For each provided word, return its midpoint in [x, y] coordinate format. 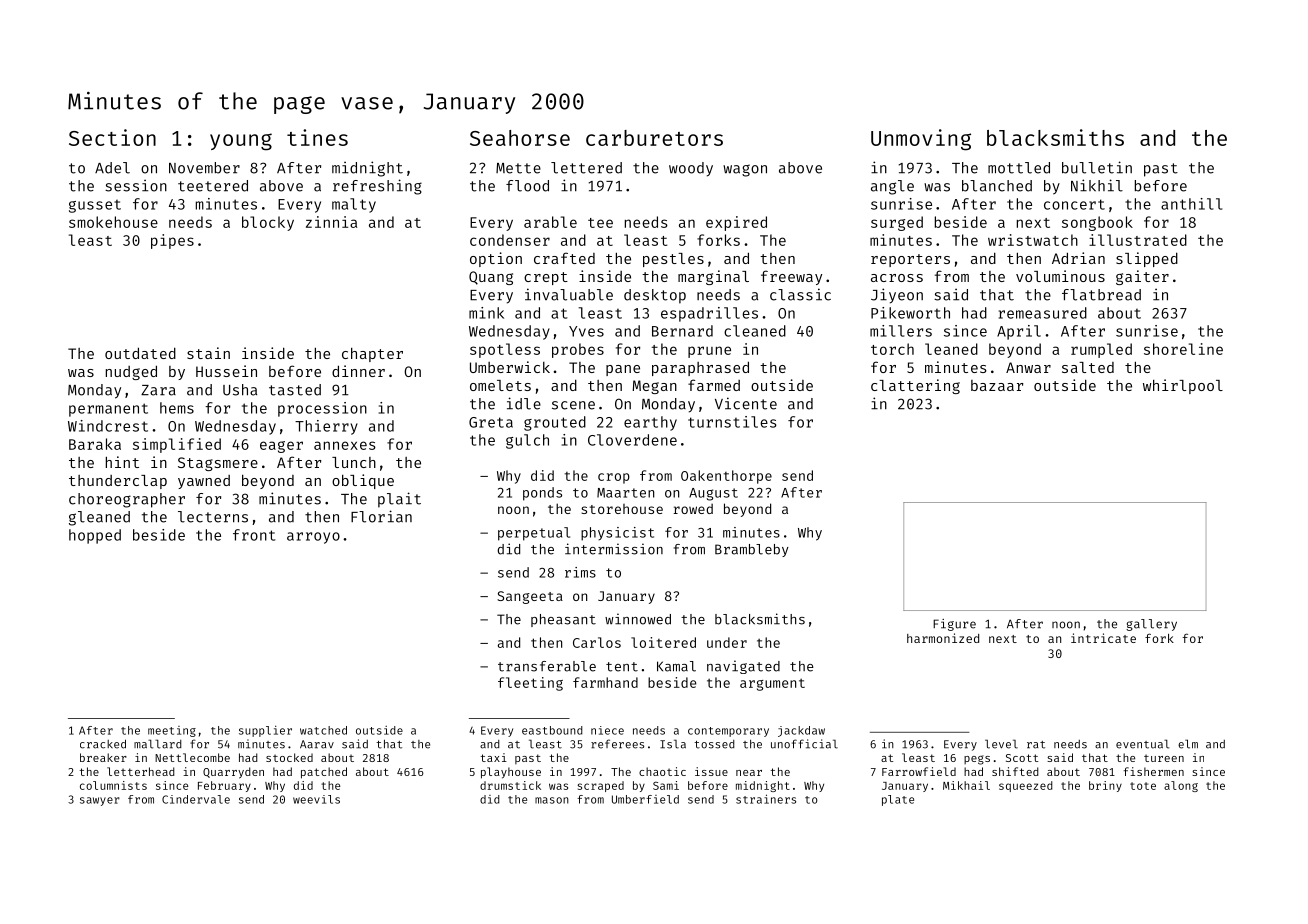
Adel [112, 168]
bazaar [997, 385]
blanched [997, 186]
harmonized [943, 638]
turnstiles [732, 422]
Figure [954, 625]
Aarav [317, 744]
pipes [172, 241]
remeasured [1043, 313]
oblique [363, 481]
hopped [95, 536]
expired [736, 223]
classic [800, 294]
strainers [766, 799]
